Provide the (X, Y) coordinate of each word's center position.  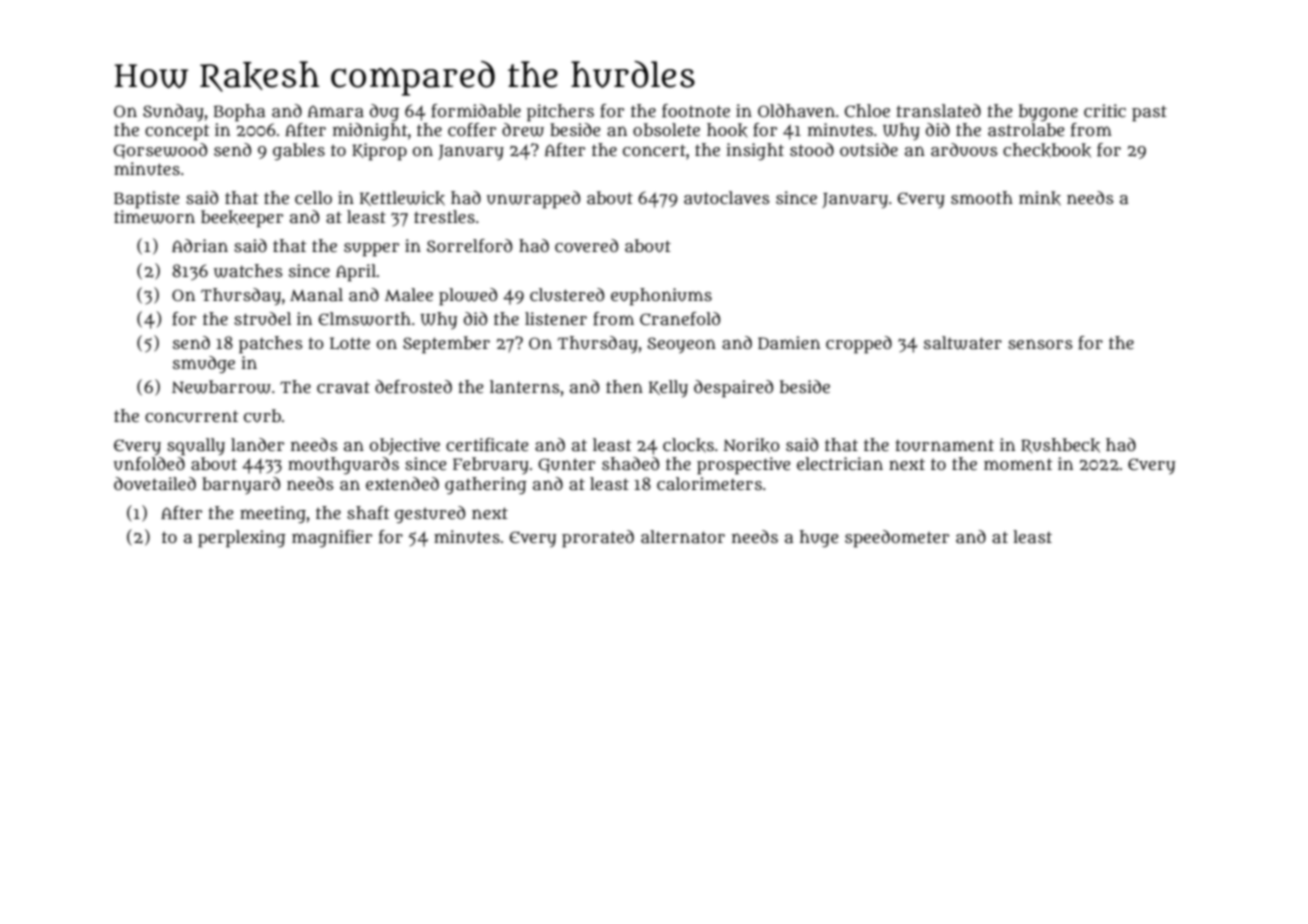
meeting (273, 514)
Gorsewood (160, 151)
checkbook (1047, 150)
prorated (598, 539)
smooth (982, 197)
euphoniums (661, 297)
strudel (262, 319)
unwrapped (533, 200)
